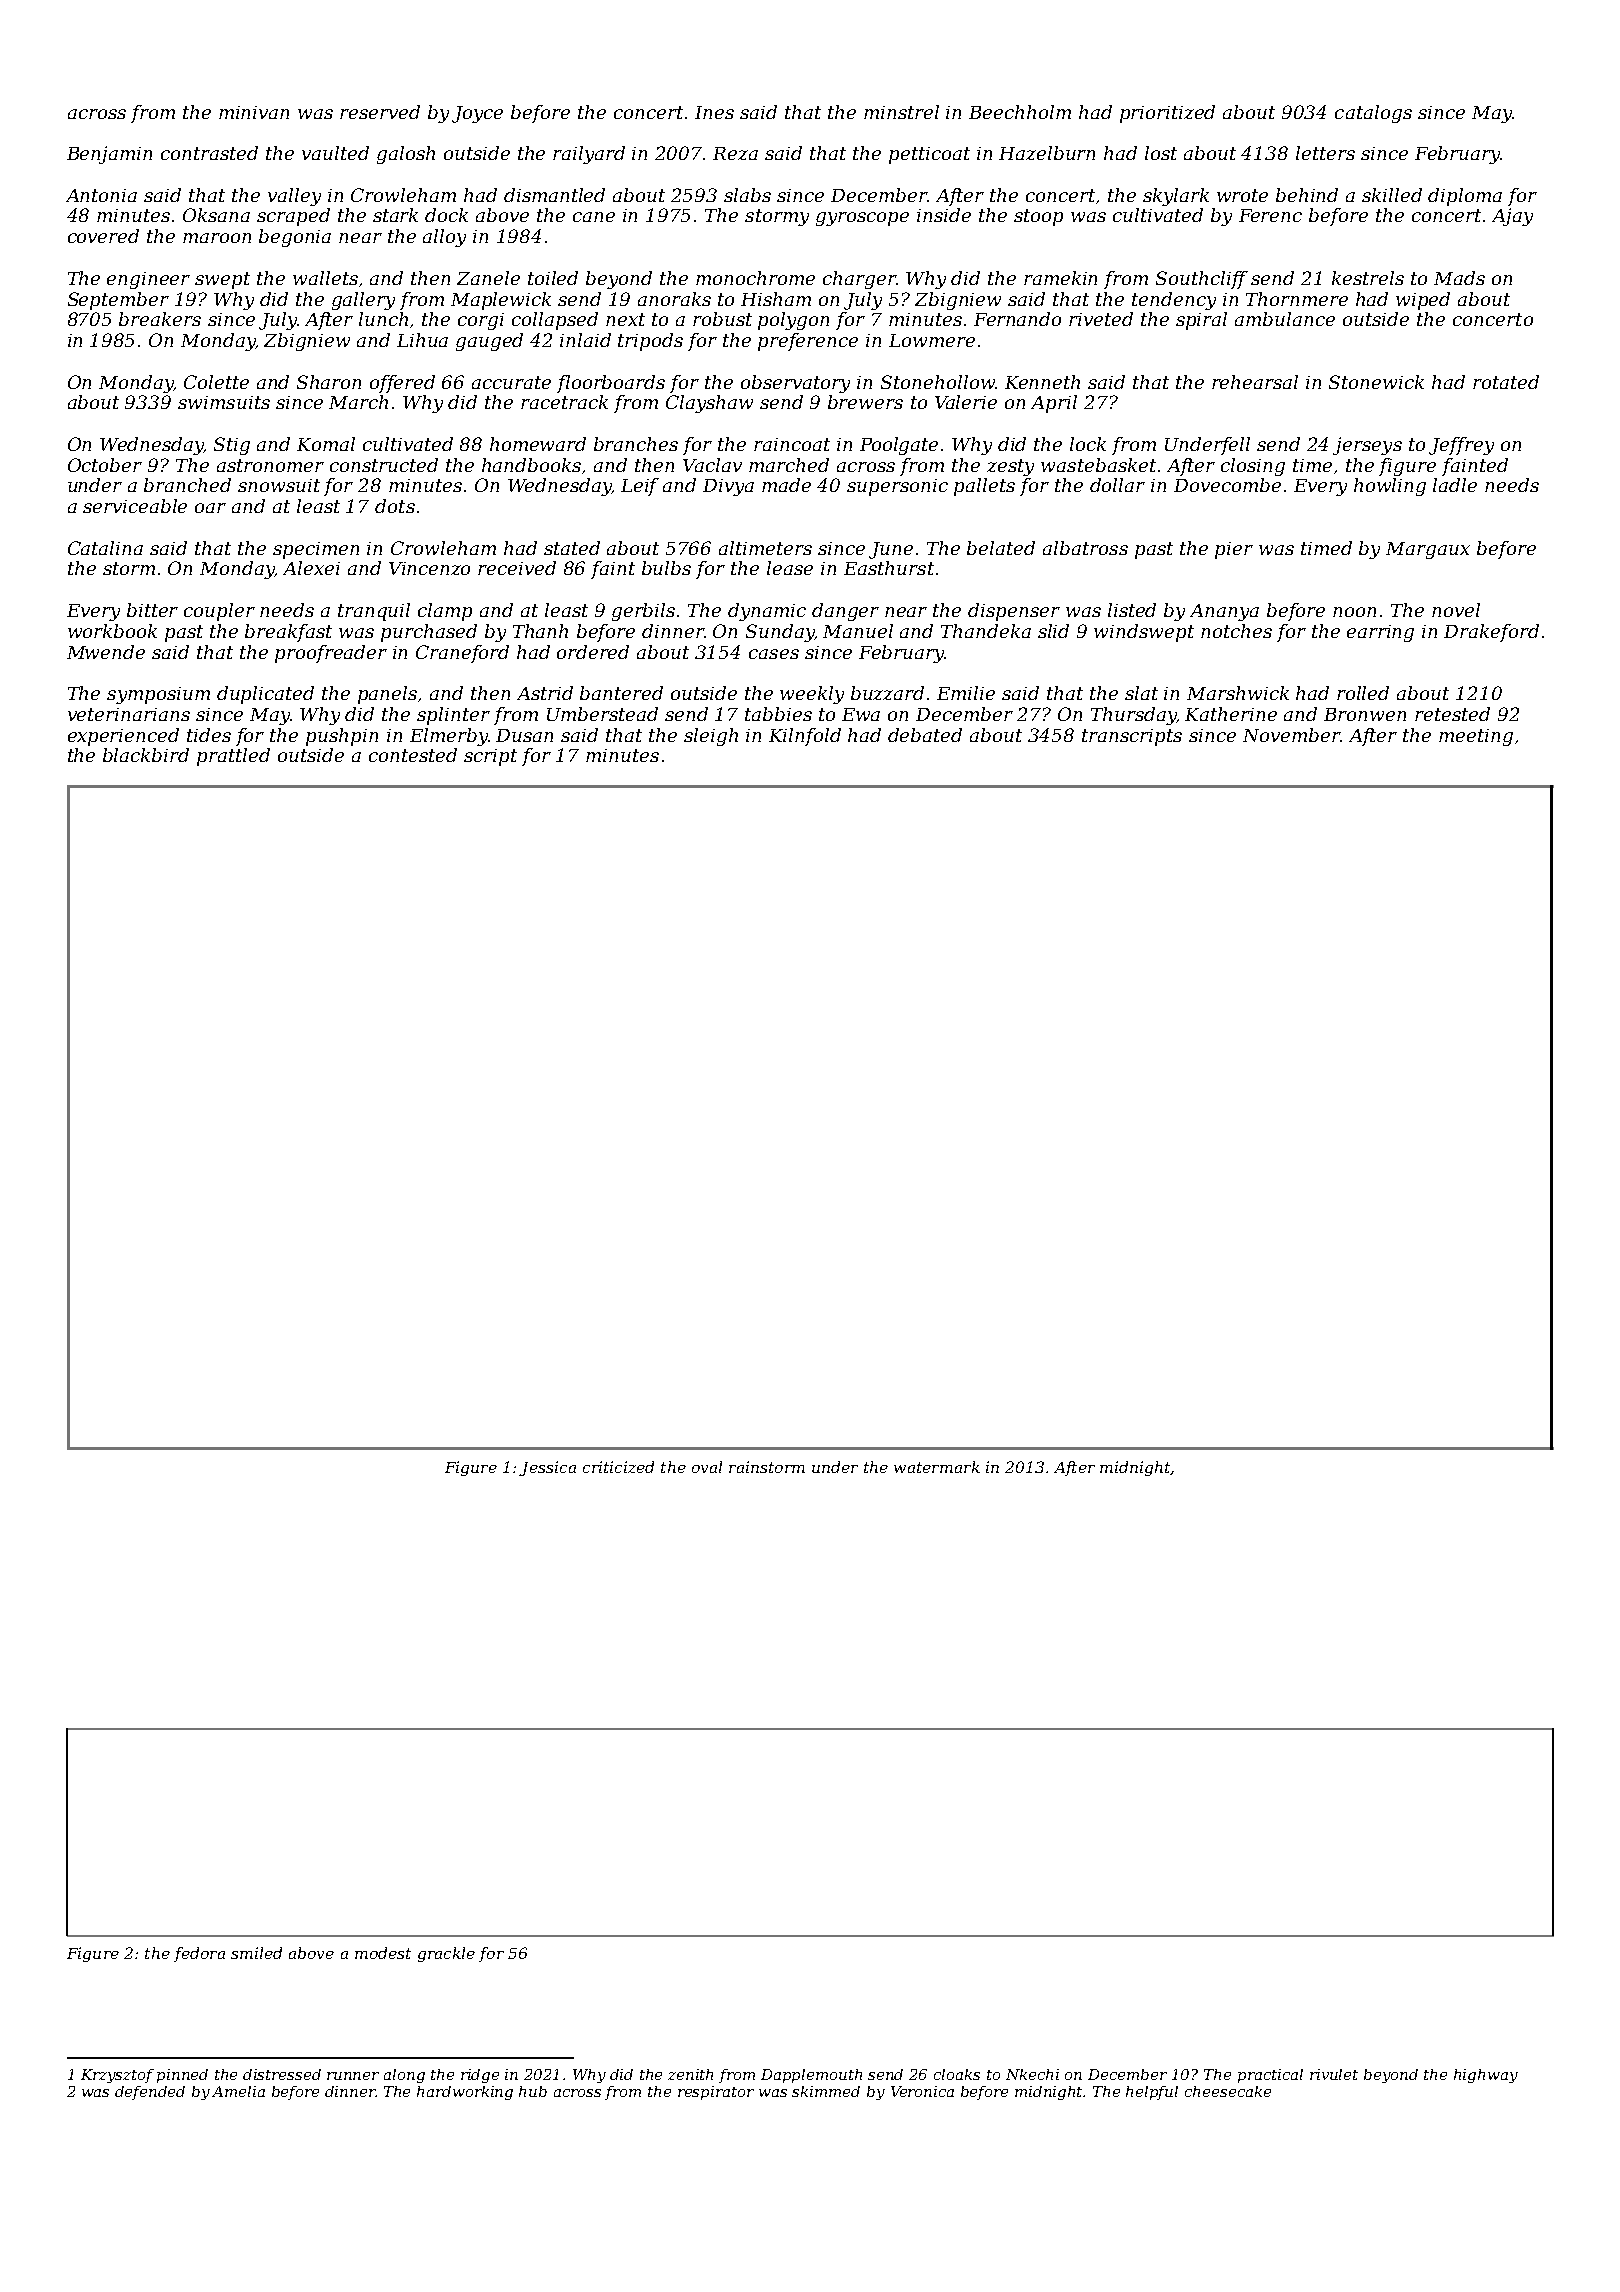 This document has height=2292, width=1620. I want to click on earring, so click(1380, 633).
